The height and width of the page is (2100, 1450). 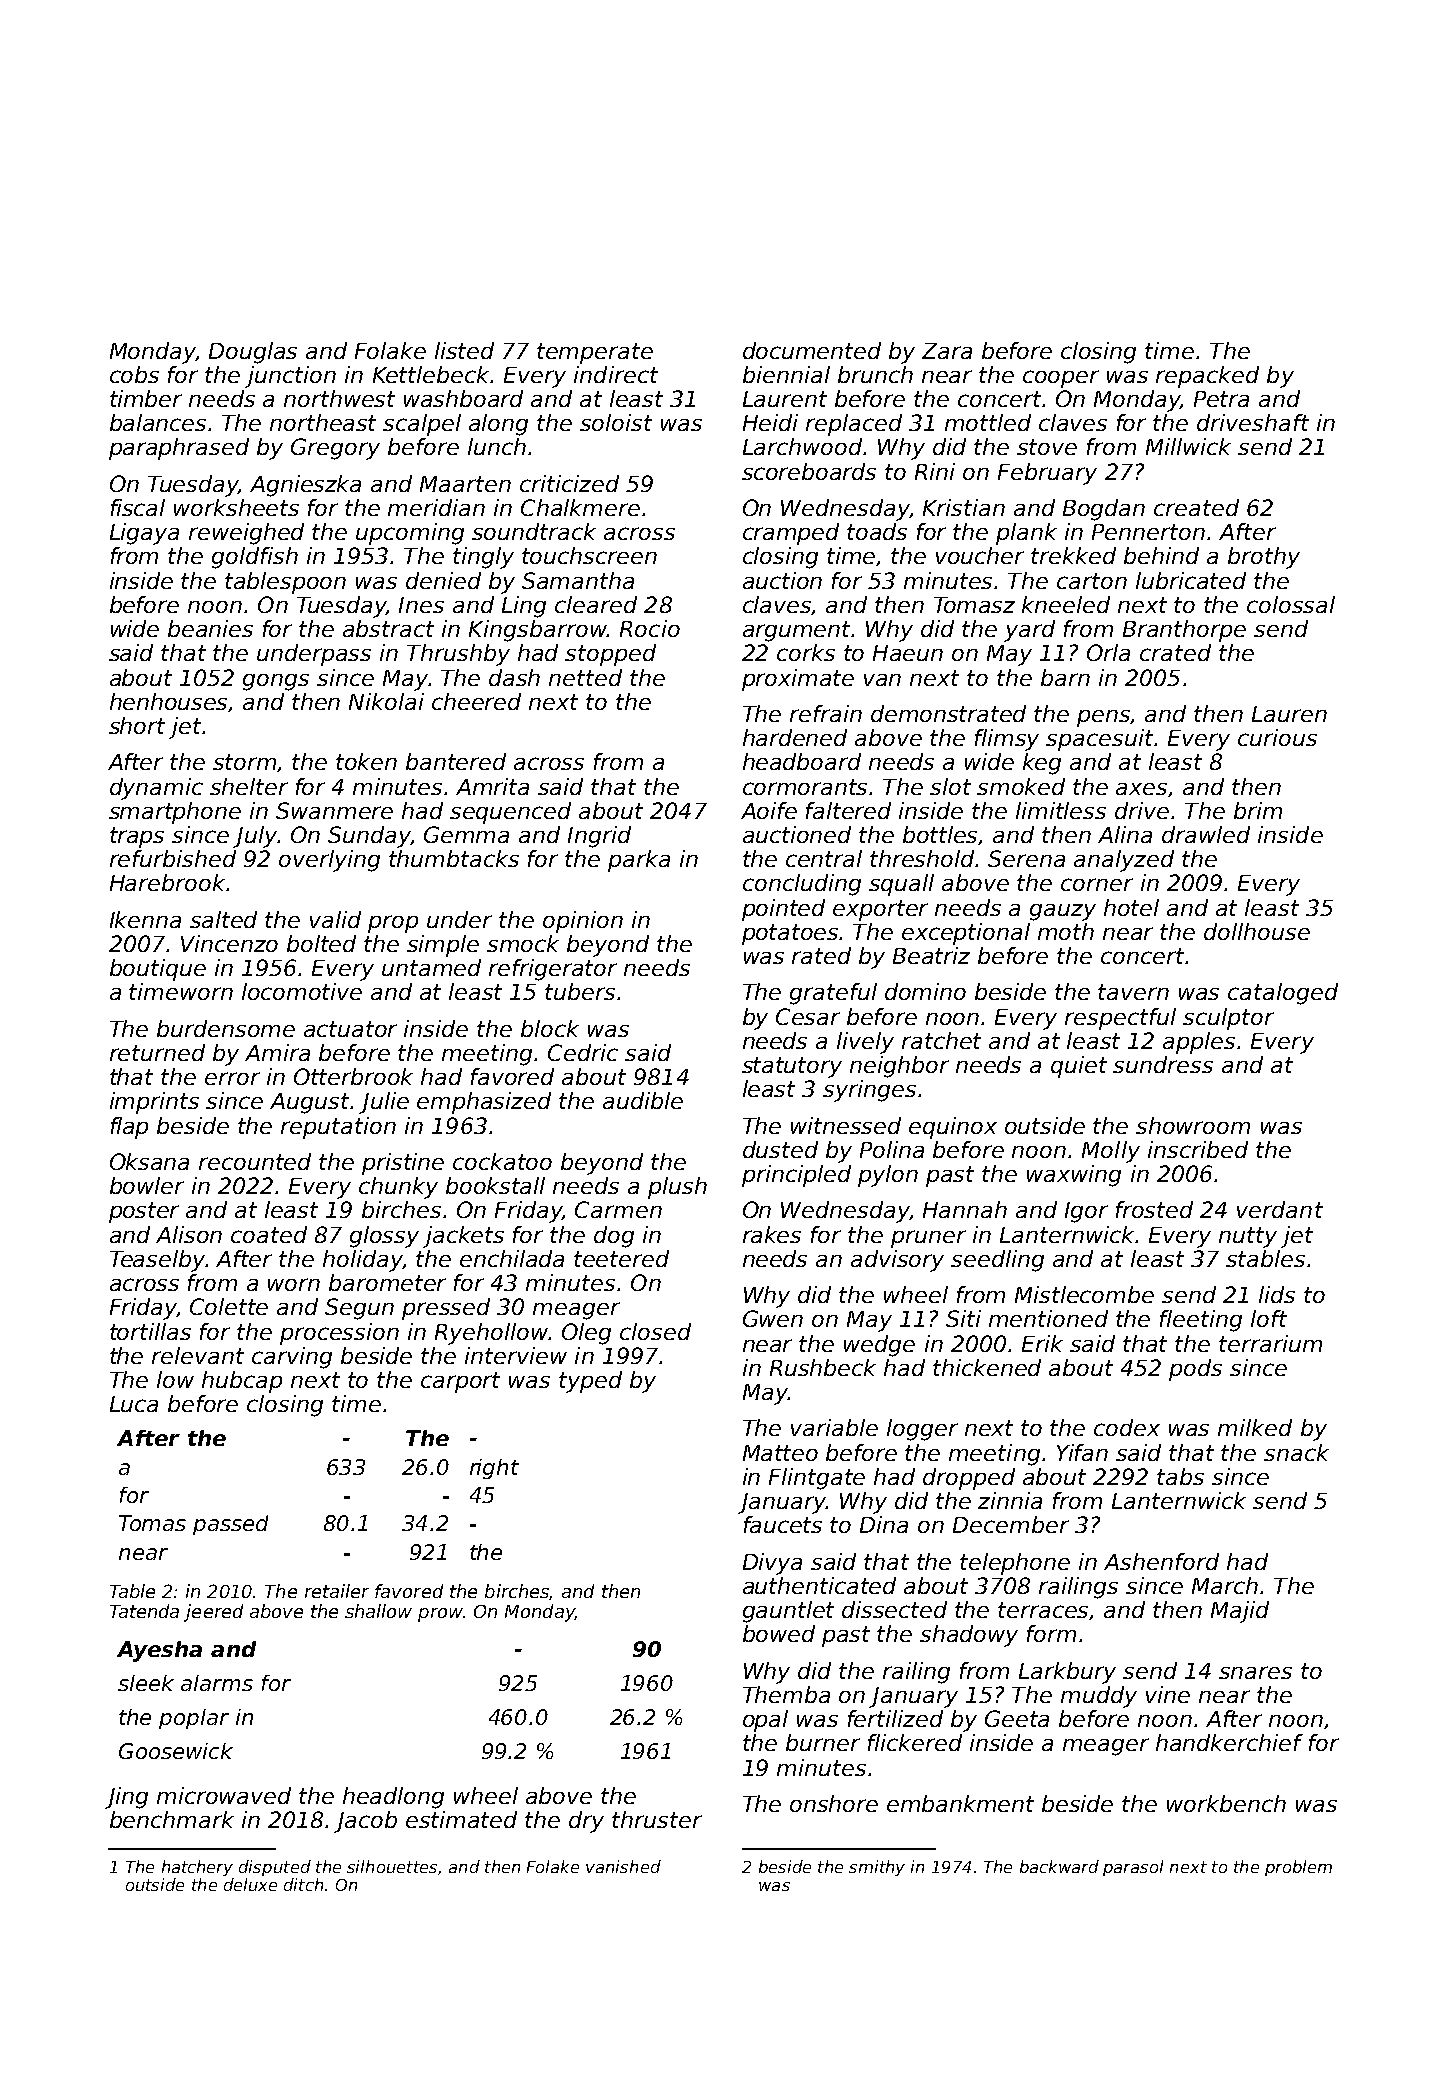 What do you see at coordinates (516, 1355) in the page?
I see `interview` at bounding box center [516, 1355].
